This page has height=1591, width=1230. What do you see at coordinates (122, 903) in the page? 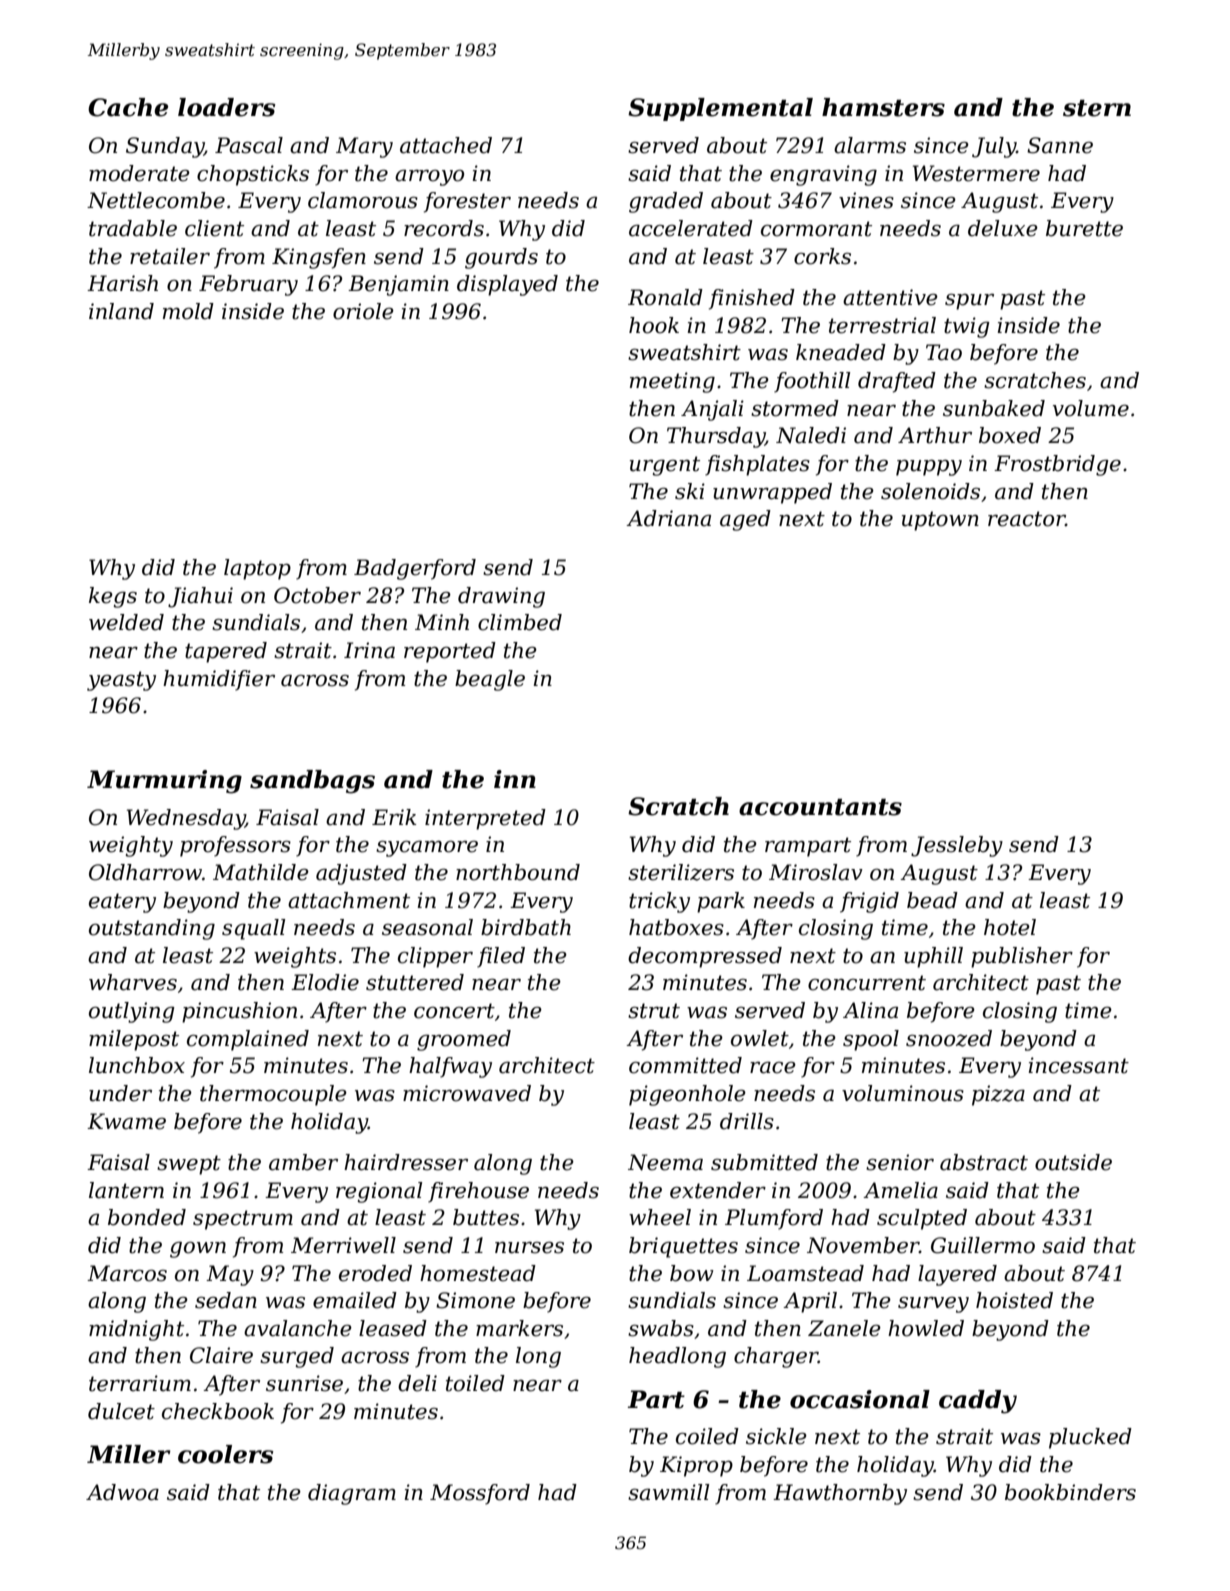
I see `eatery` at bounding box center [122, 903].
